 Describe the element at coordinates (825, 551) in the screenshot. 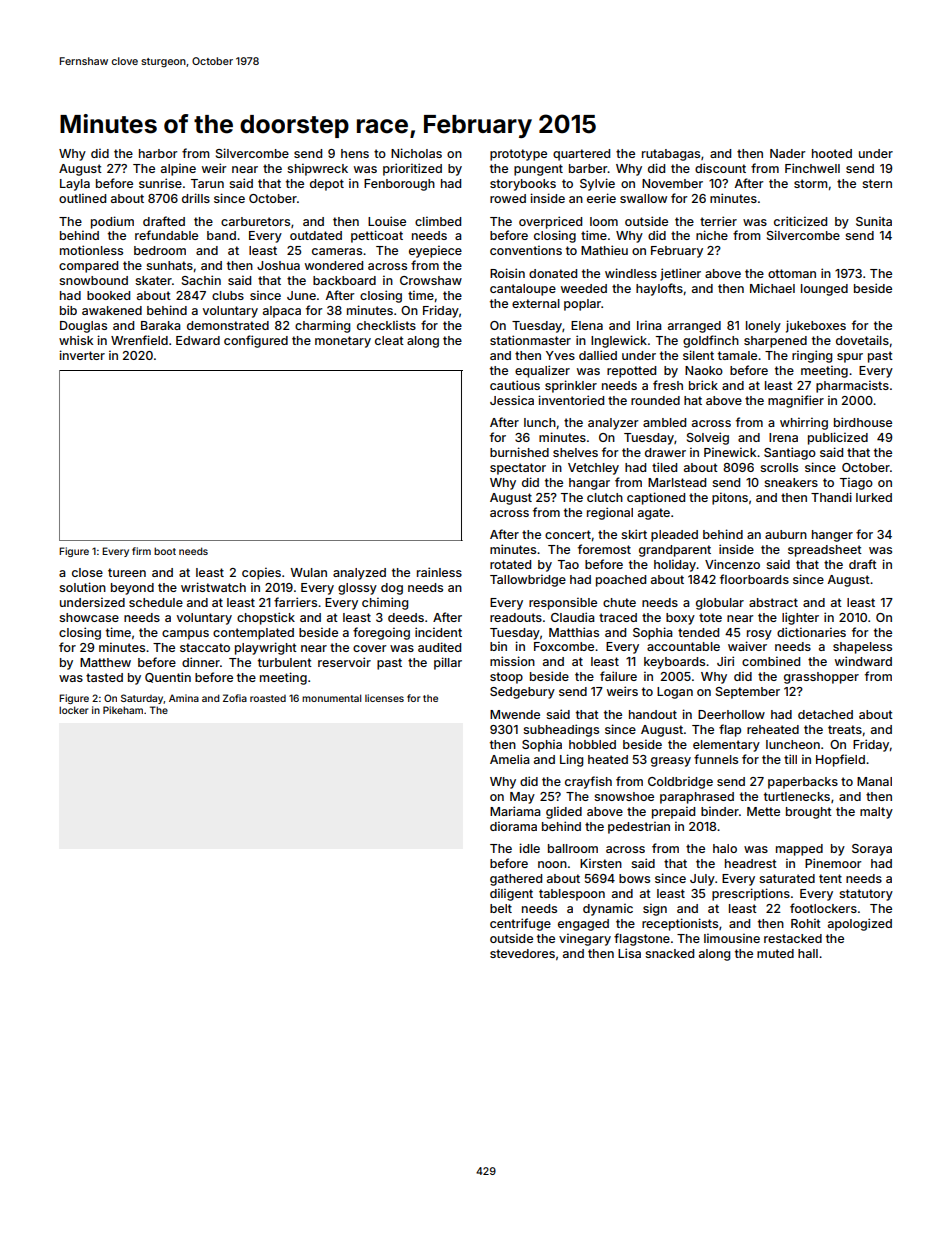

I see `spreadsheet` at that location.
